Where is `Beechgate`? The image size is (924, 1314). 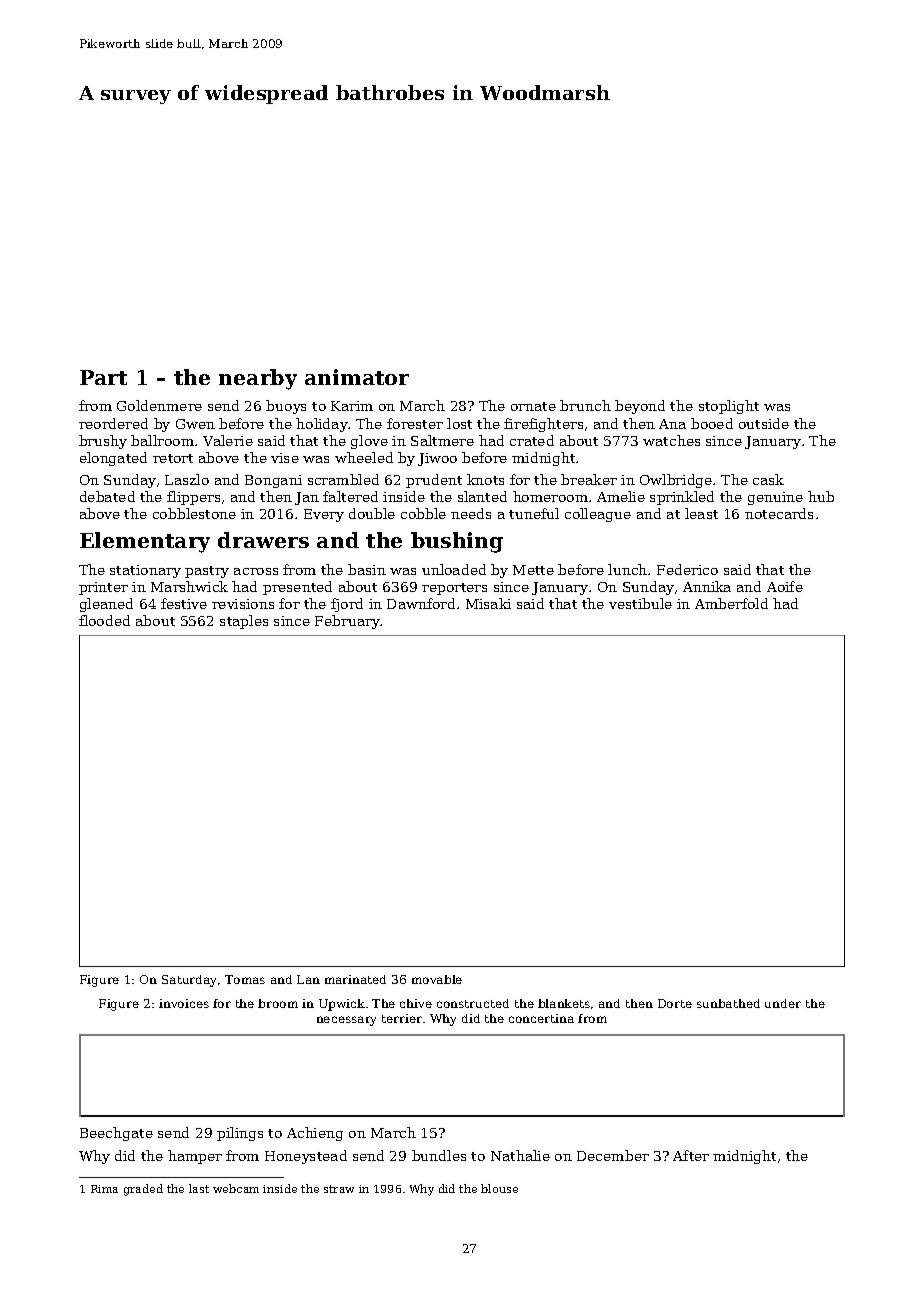 Beechgate is located at coordinates (116, 1134).
